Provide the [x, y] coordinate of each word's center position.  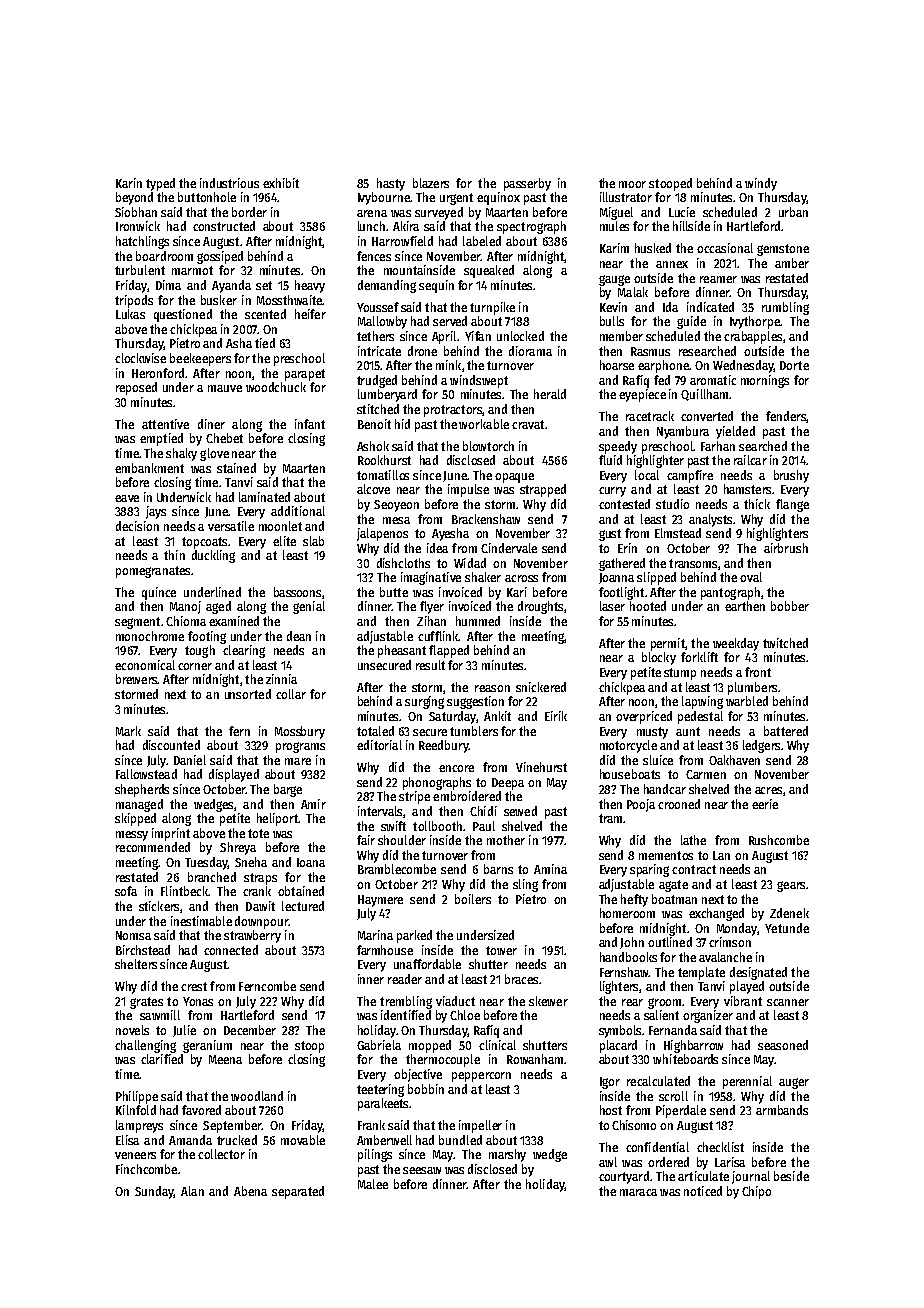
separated [298, 1192]
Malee [373, 1184]
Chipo [756, 1192]
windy [761, 184]
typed [160, 184]
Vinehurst [541, 767]
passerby [527, 184]
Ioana [311, 862]
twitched [785, 643]
